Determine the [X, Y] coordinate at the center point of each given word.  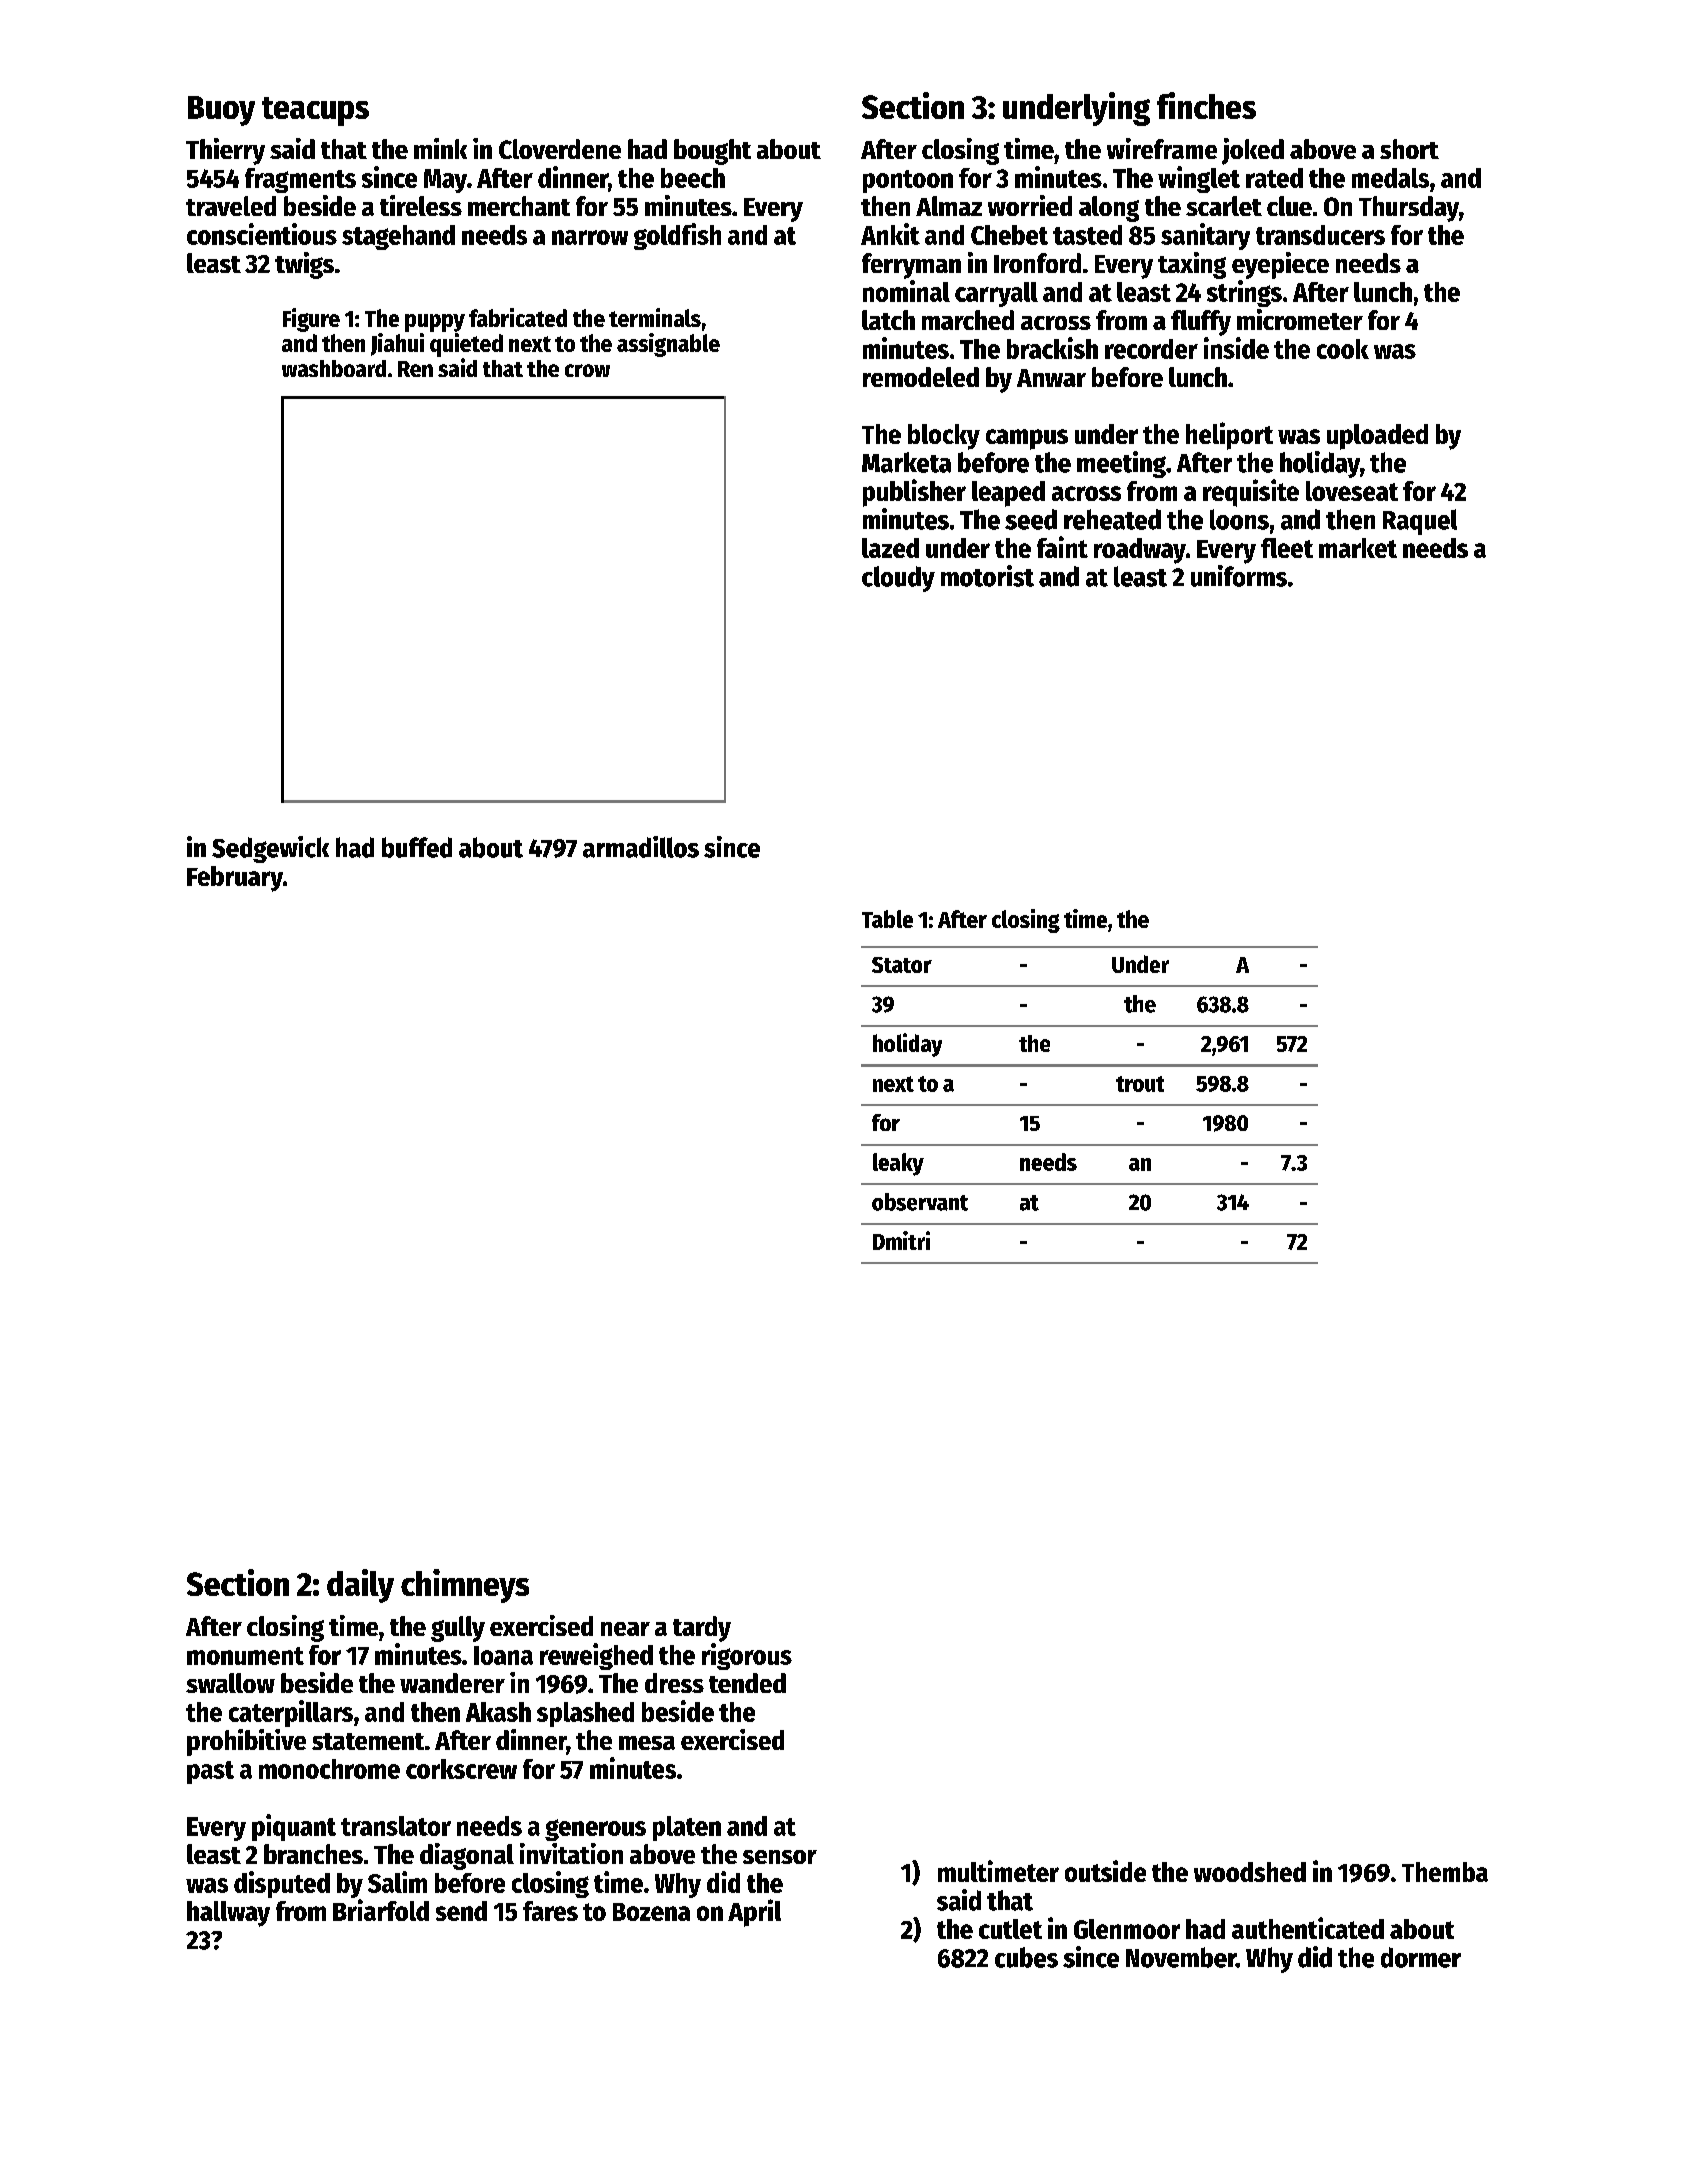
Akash [498, 1712]
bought [712, 152]
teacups [315, 111]
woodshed [1250, 1872]
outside [1105, 1871]
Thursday [1409, 209]
